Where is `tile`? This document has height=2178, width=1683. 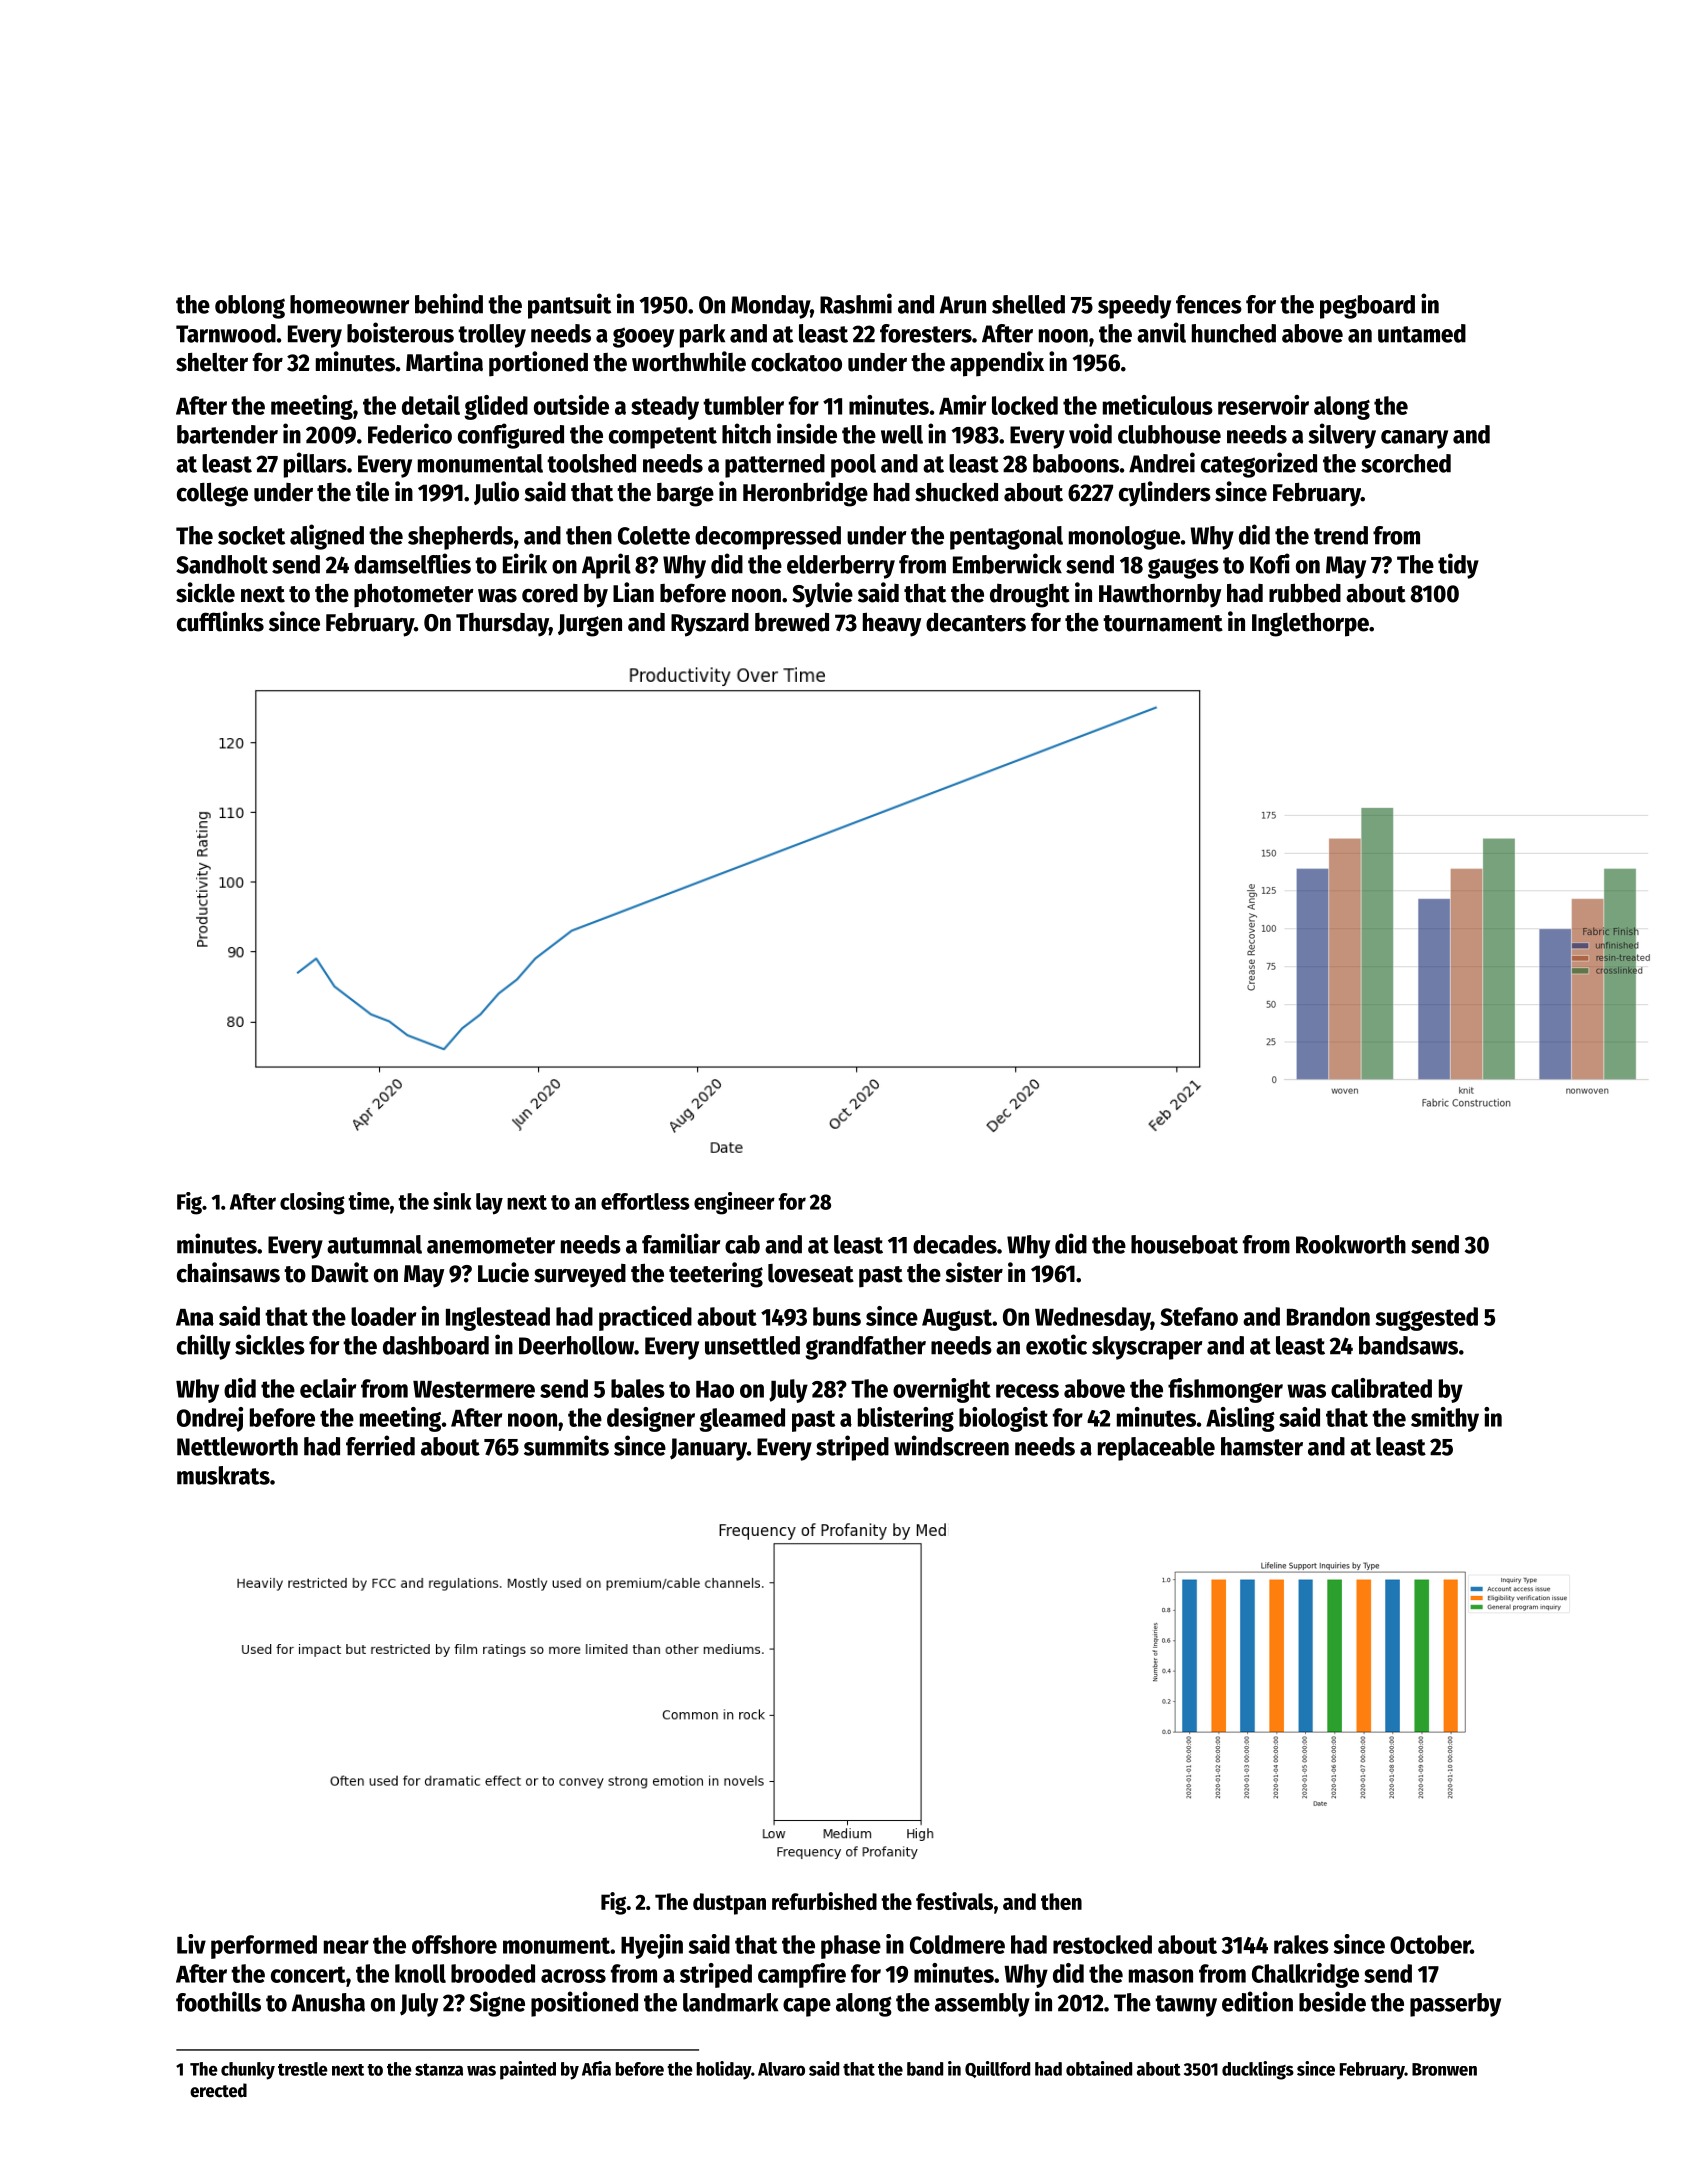
tile is located at coordinates (372, 491).
